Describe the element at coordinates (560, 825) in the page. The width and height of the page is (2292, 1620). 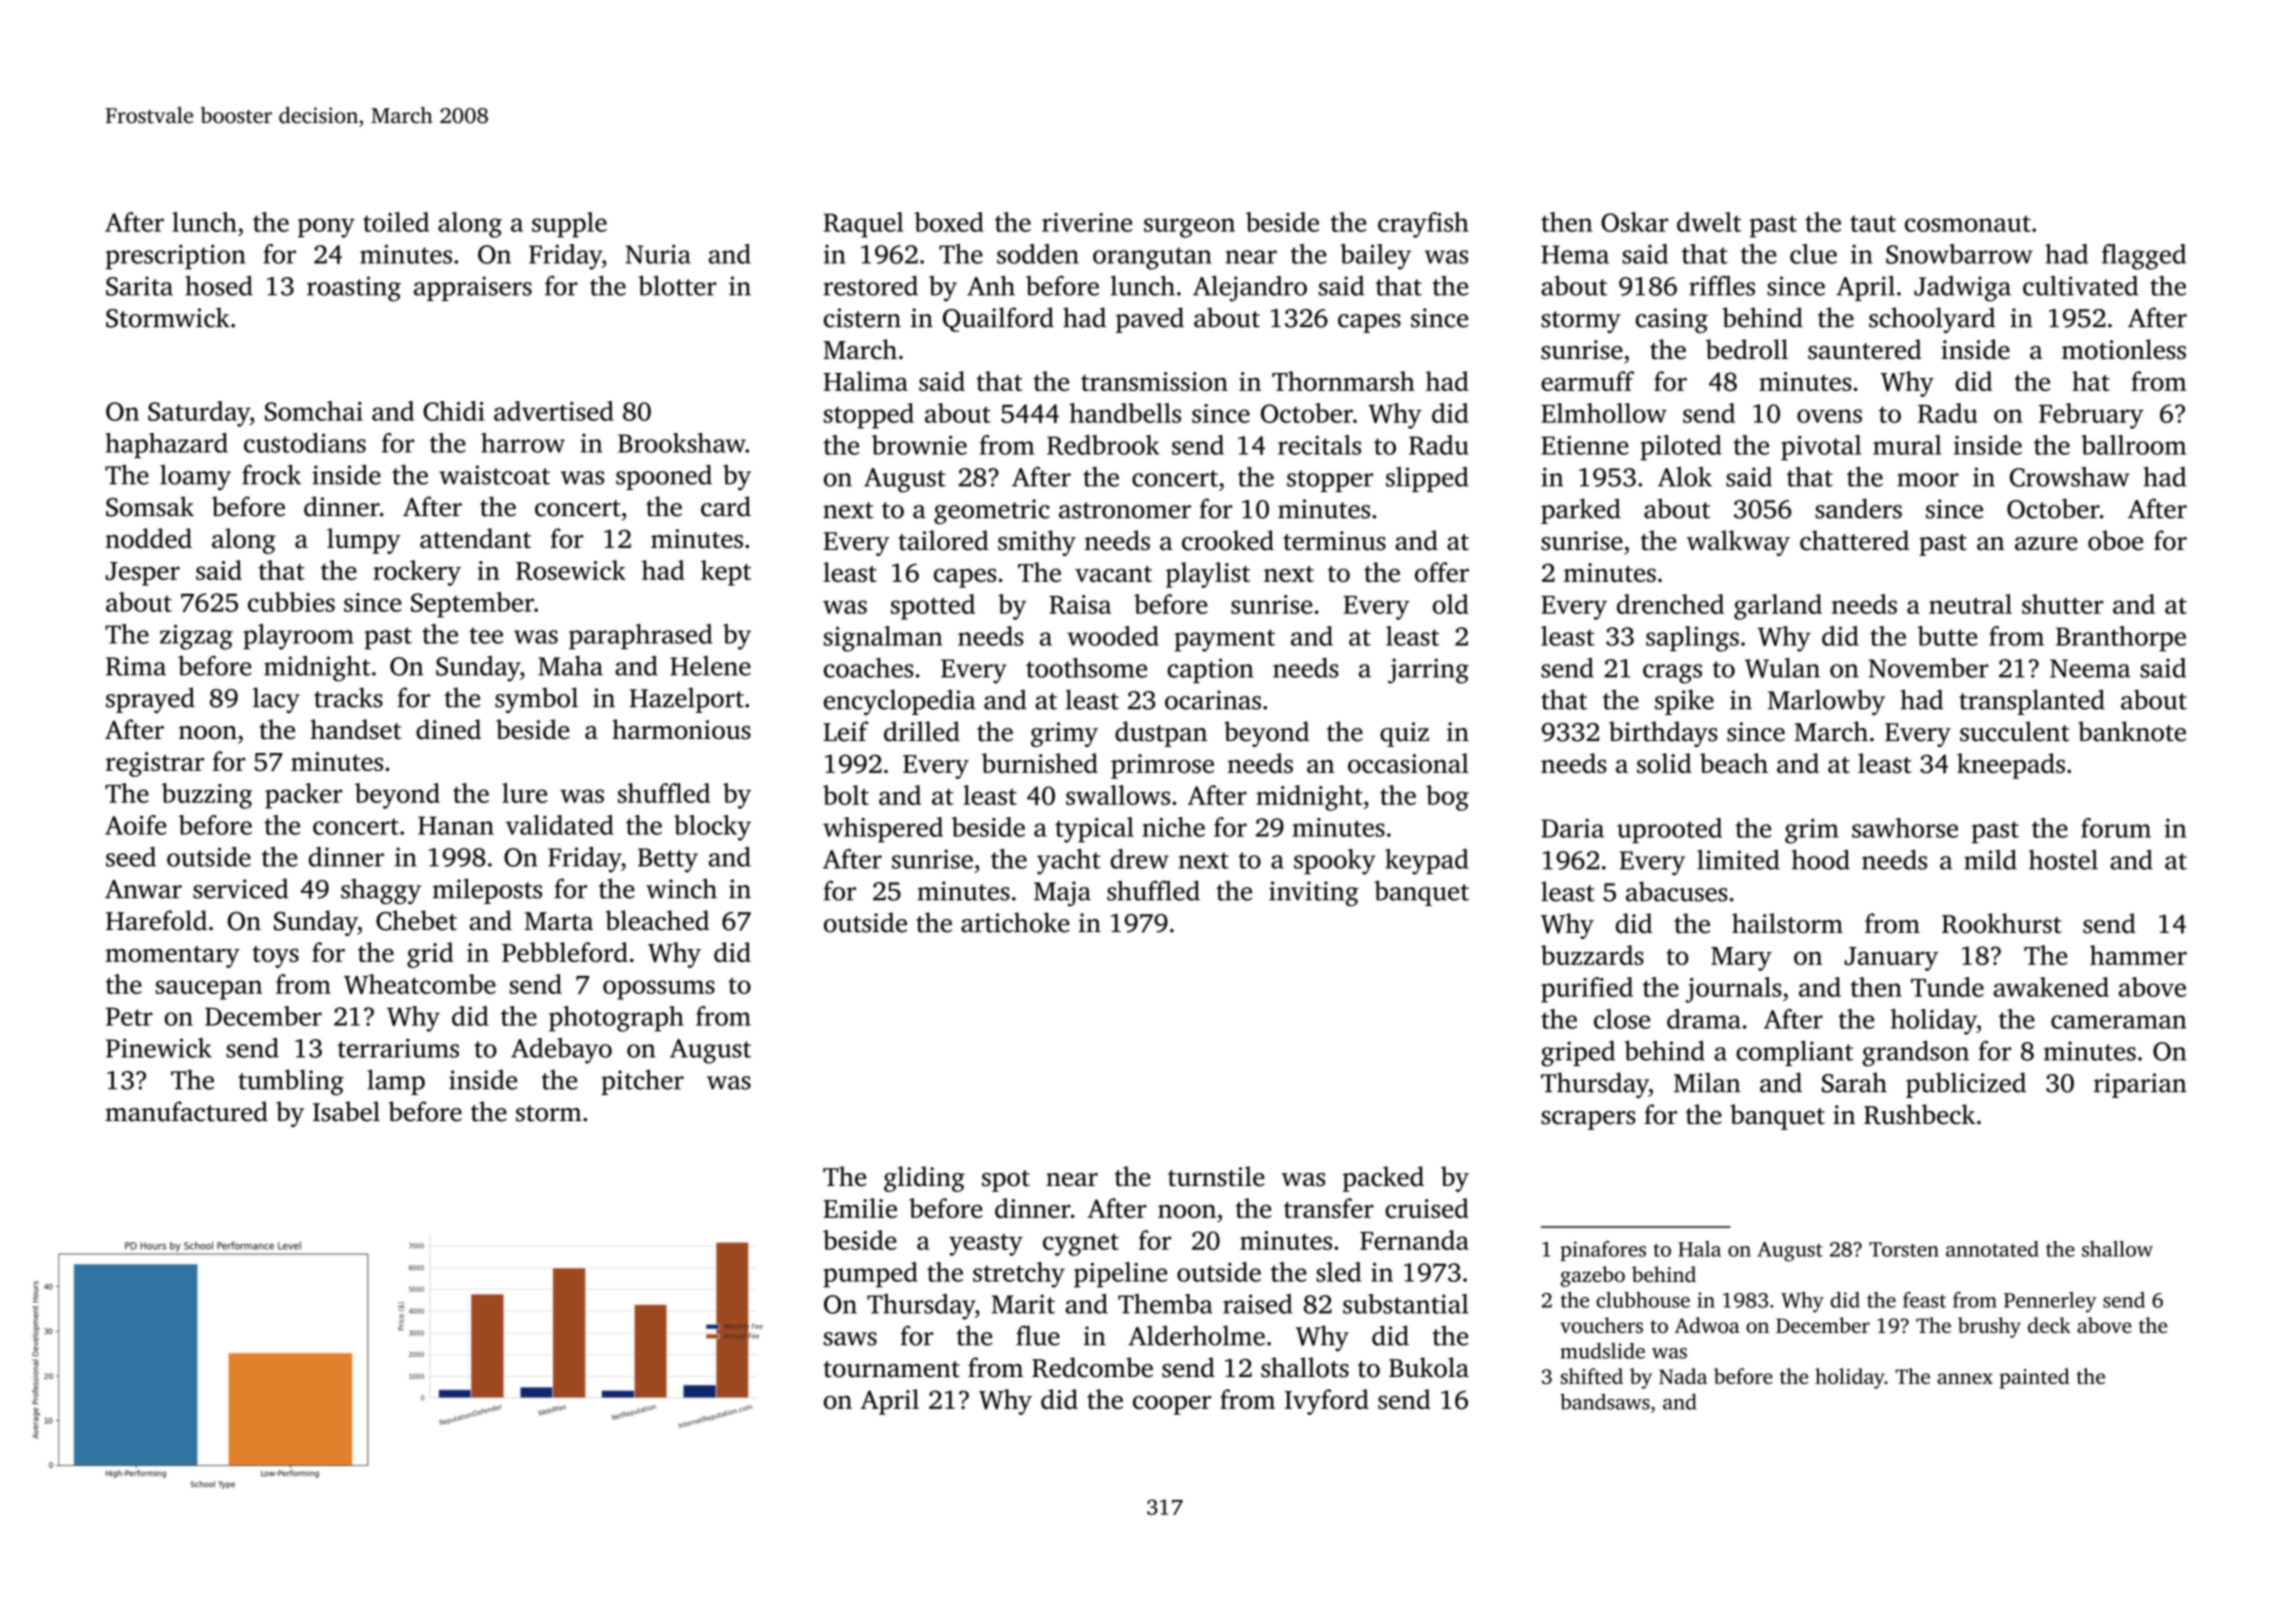
I see `validated` at that location.
